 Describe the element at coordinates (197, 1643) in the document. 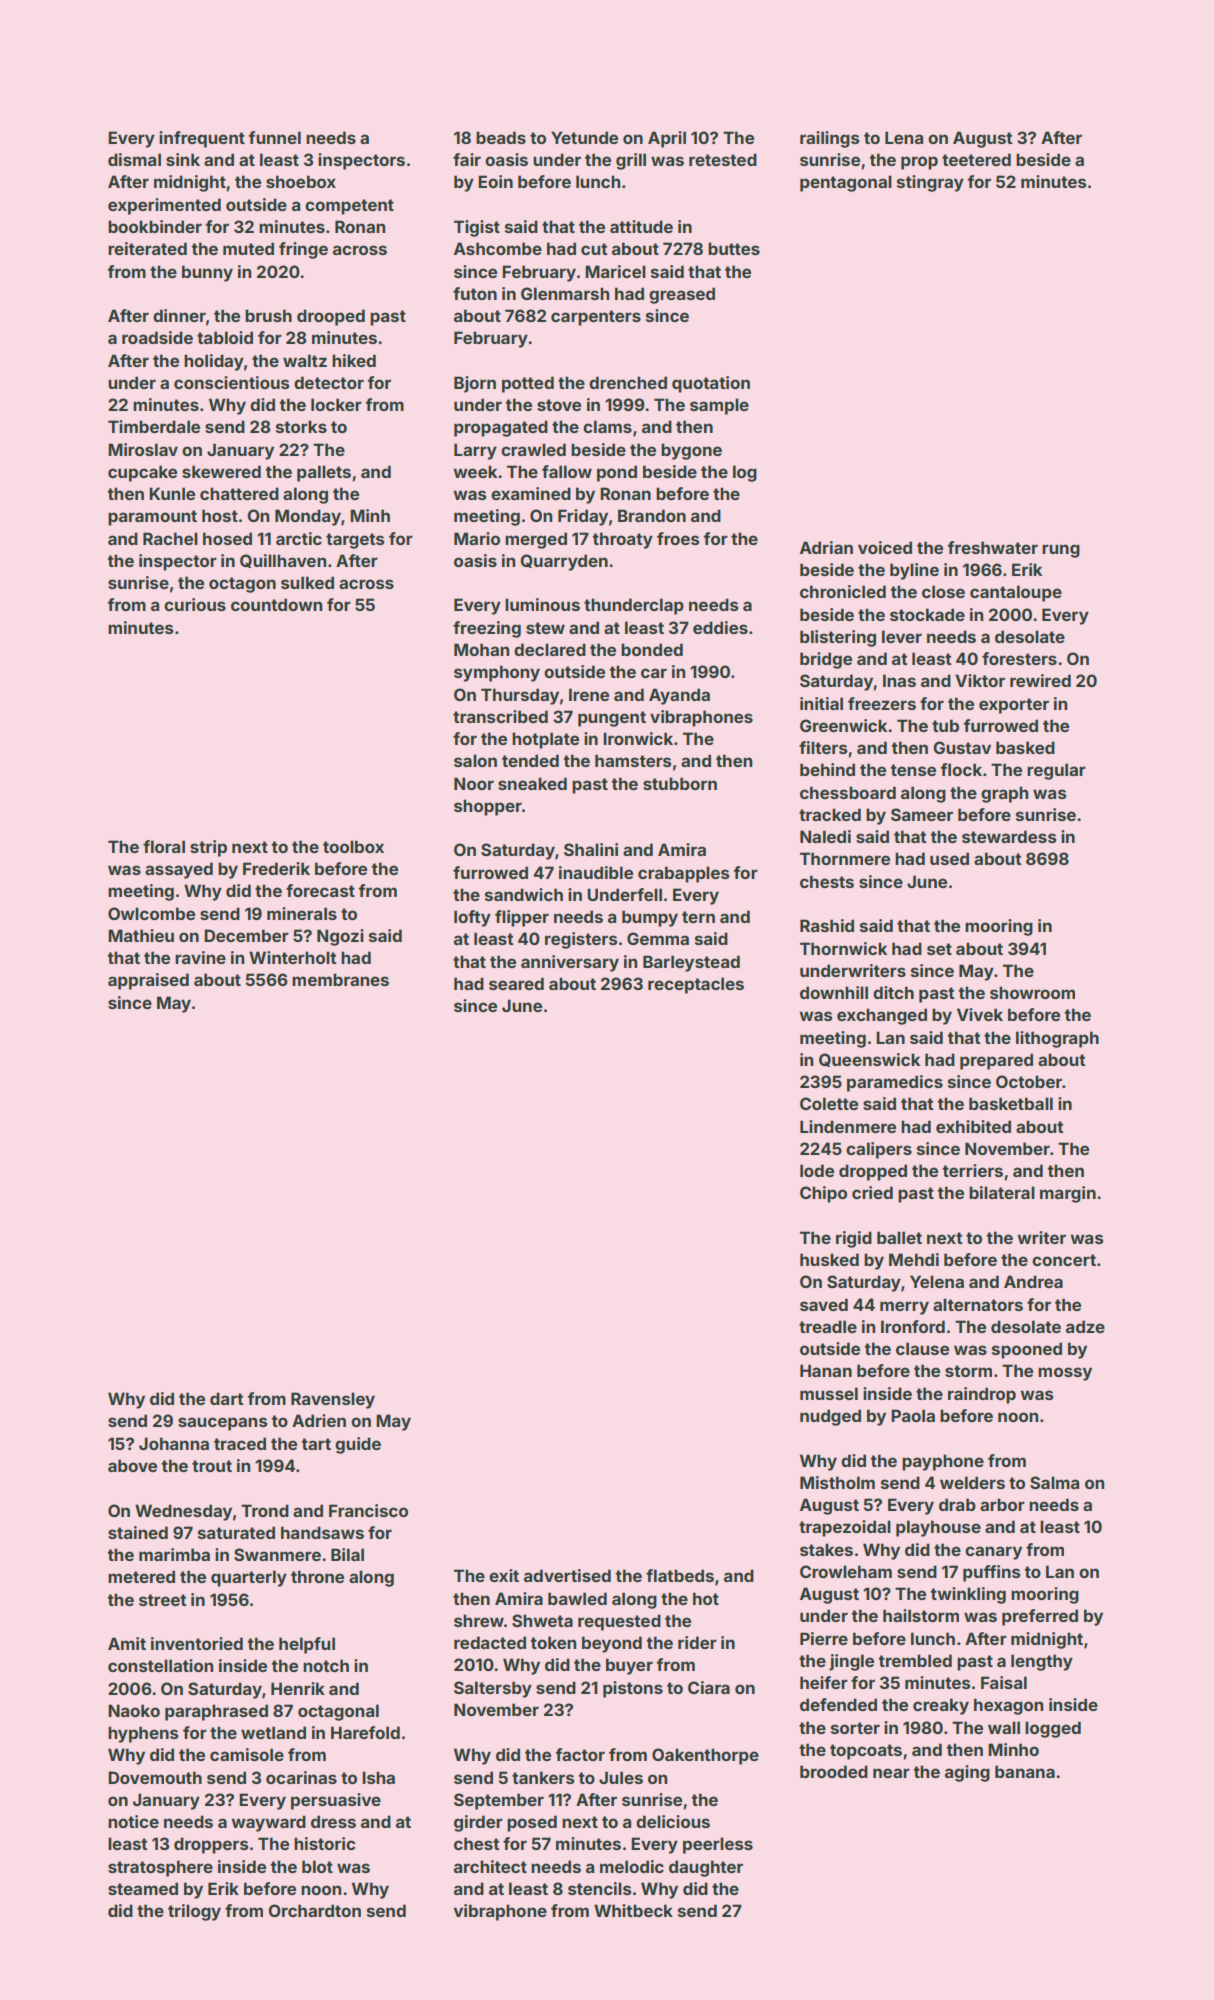

I see `inventoried` at that location.
